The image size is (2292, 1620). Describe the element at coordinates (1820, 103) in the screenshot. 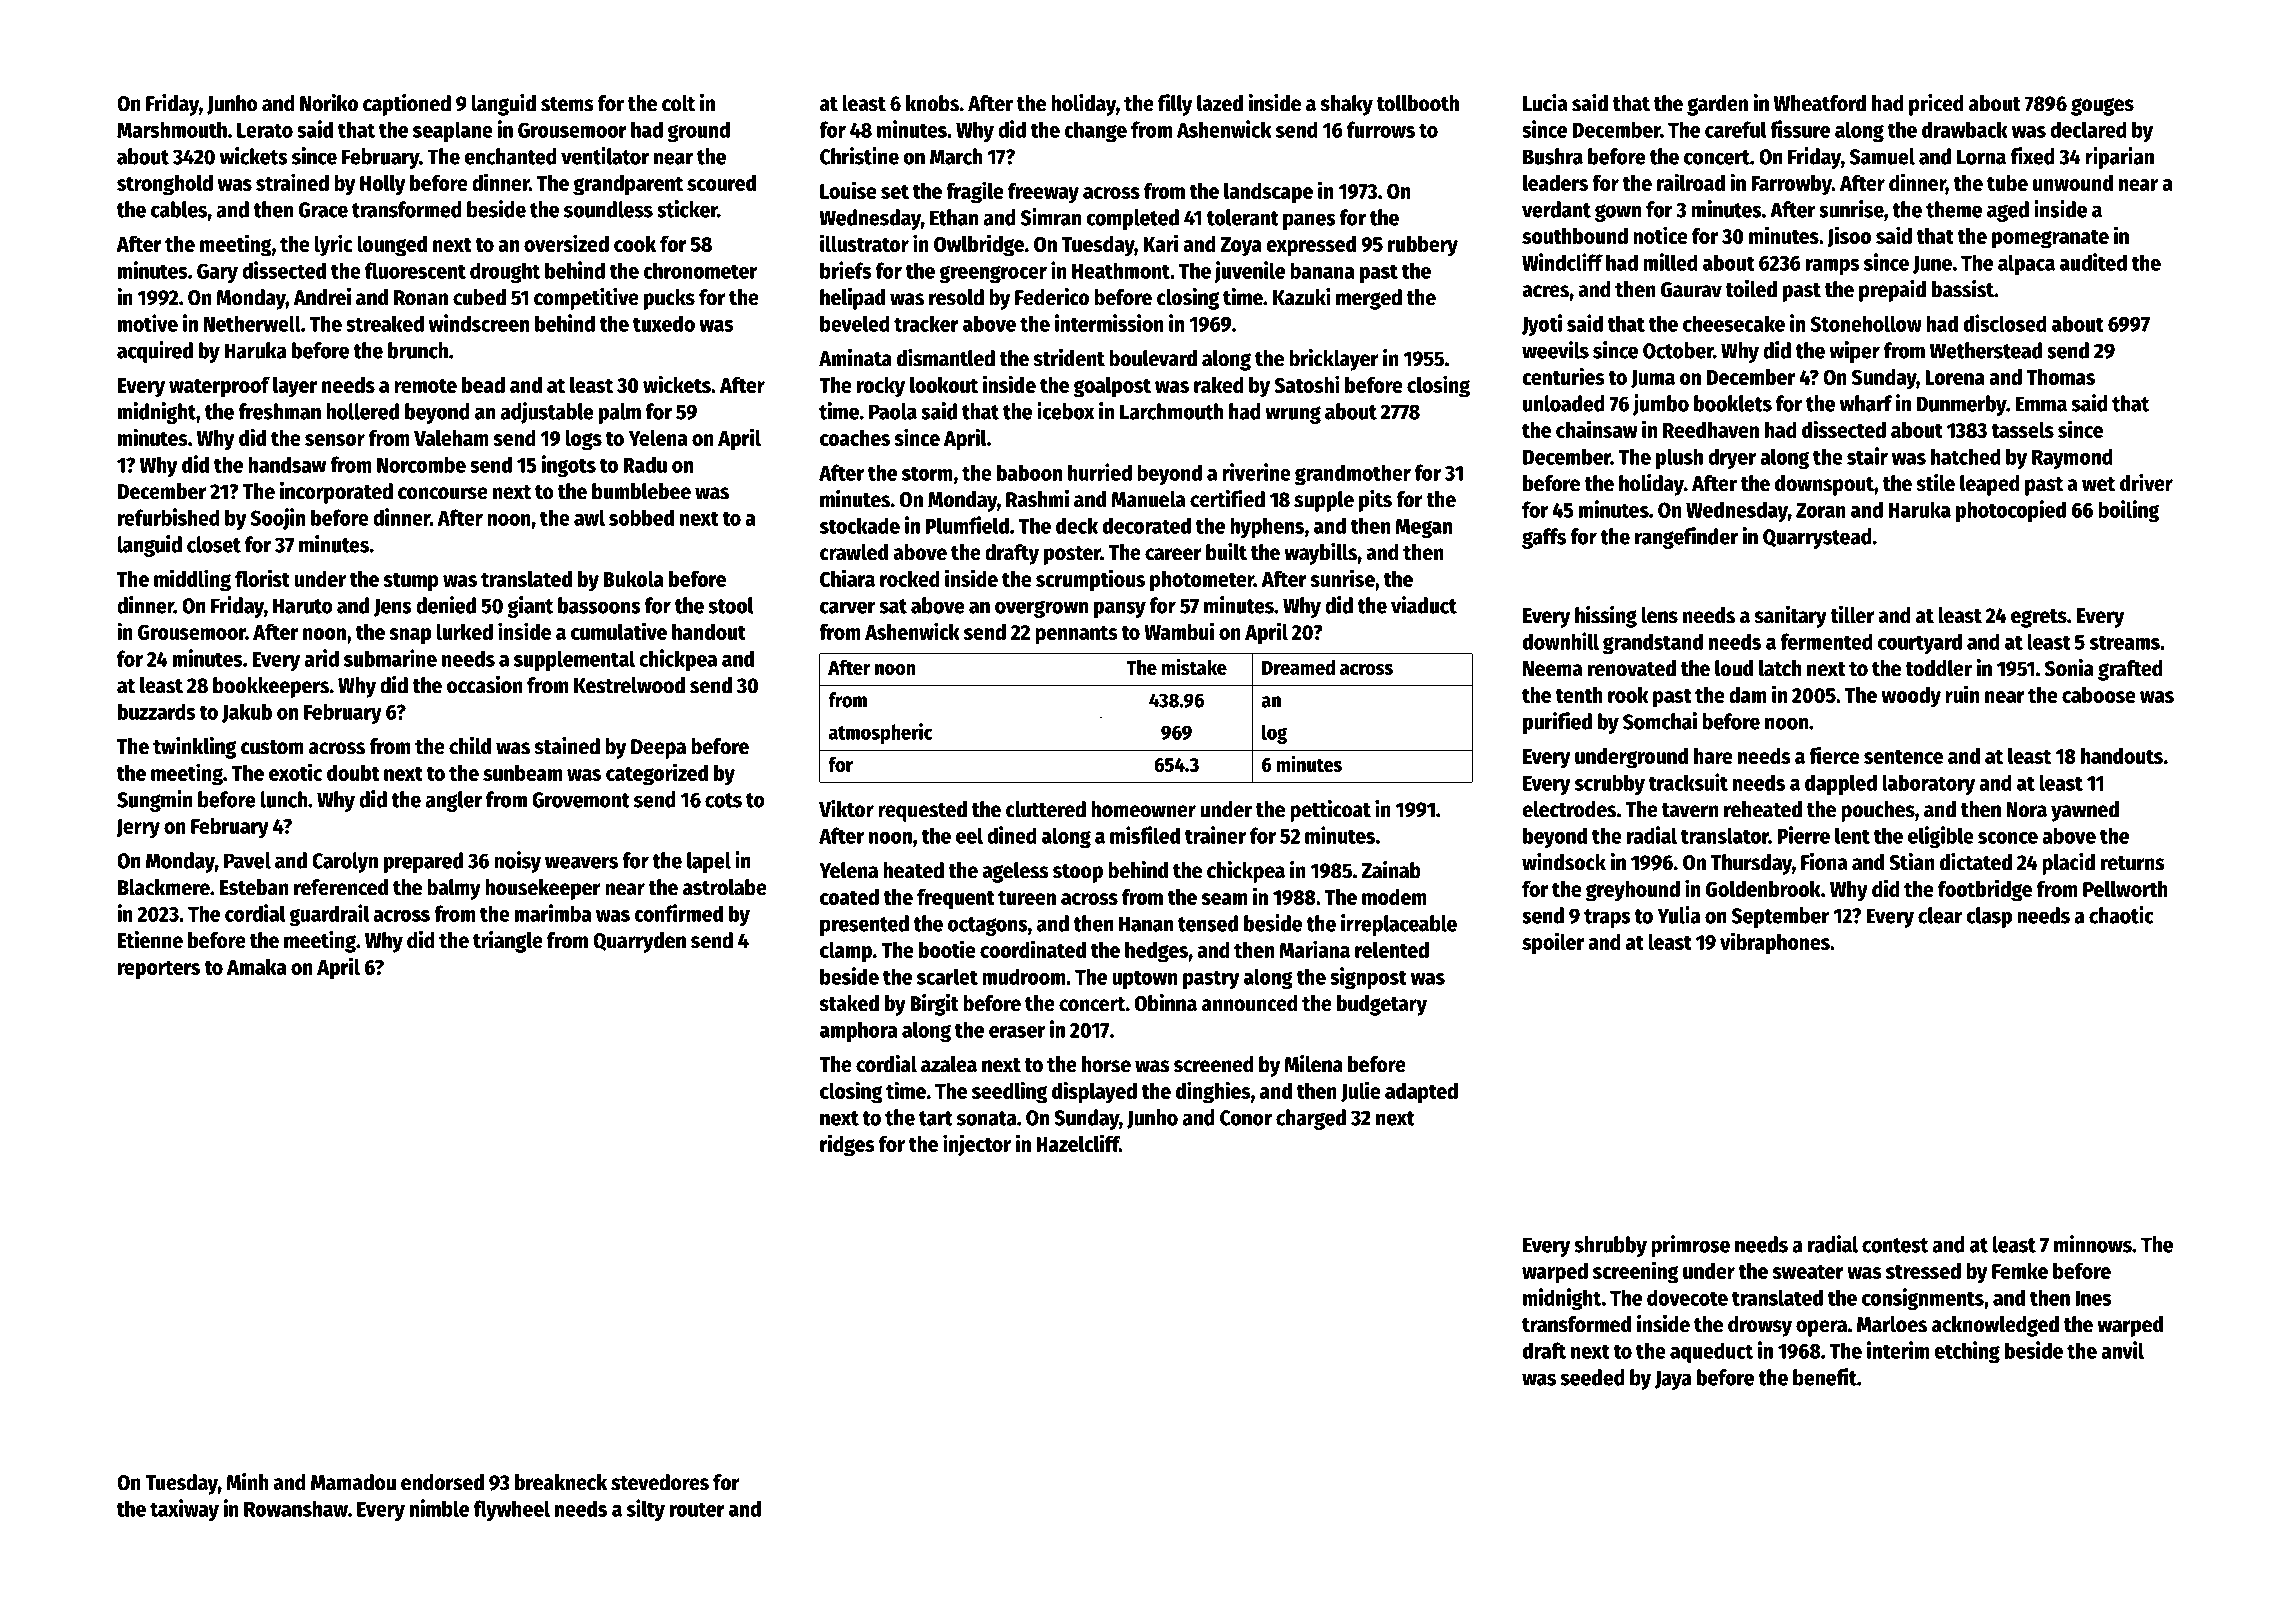

I see `Wheatford` at that location.
